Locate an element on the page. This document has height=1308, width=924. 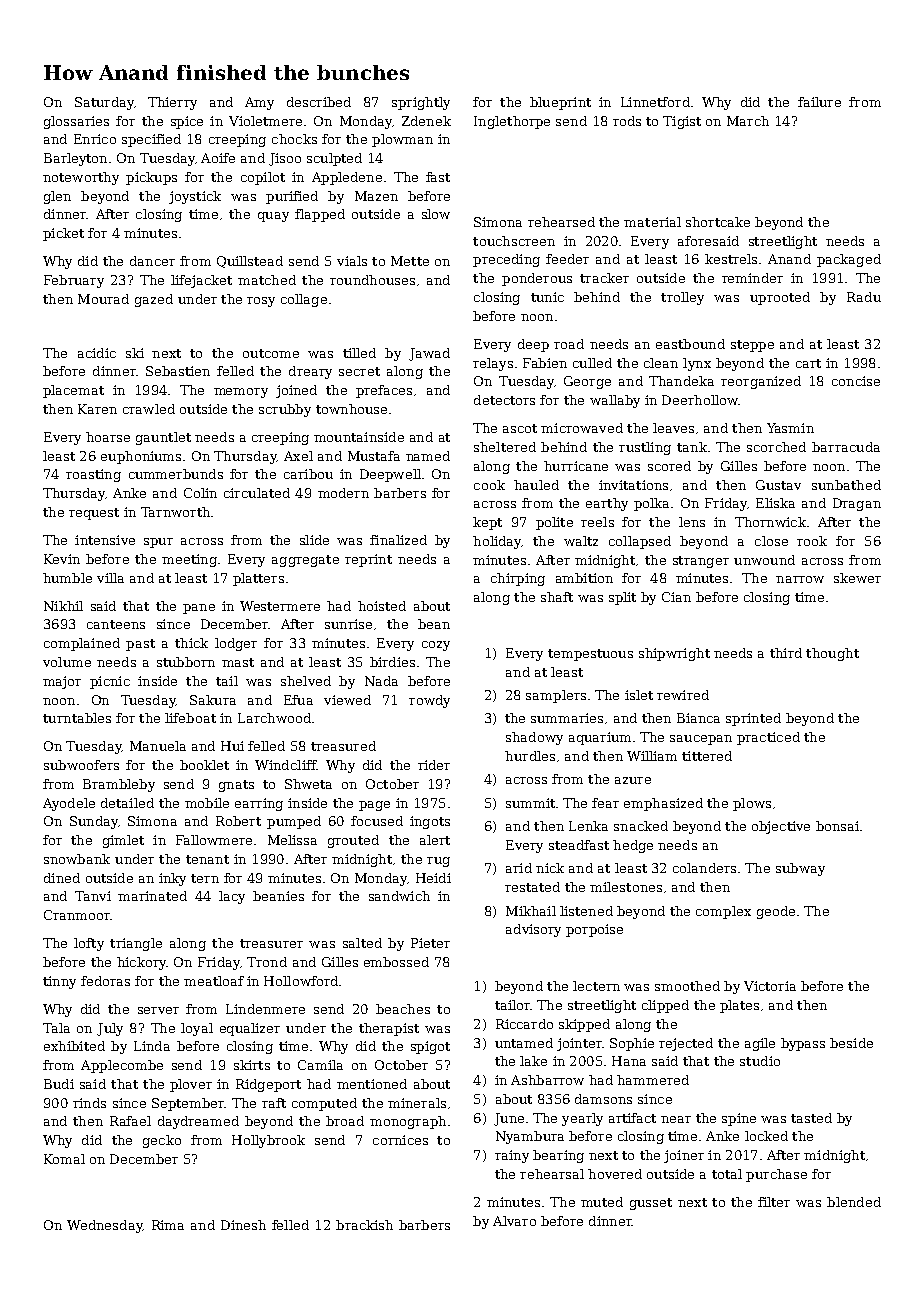
sprightly is located at coordinates (421, 103).
